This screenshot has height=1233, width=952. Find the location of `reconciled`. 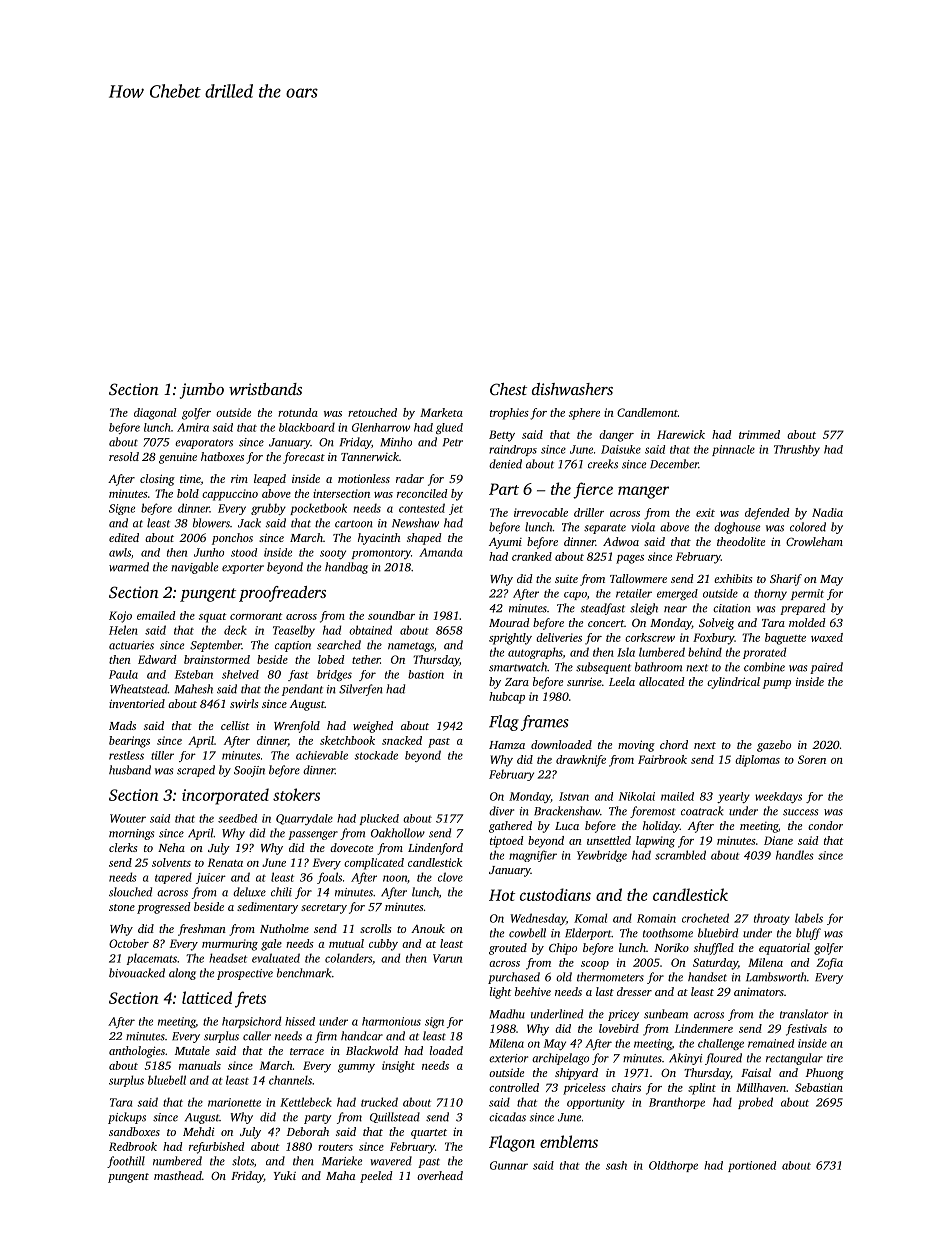

reconciled is located at coordinates (422, 493).
